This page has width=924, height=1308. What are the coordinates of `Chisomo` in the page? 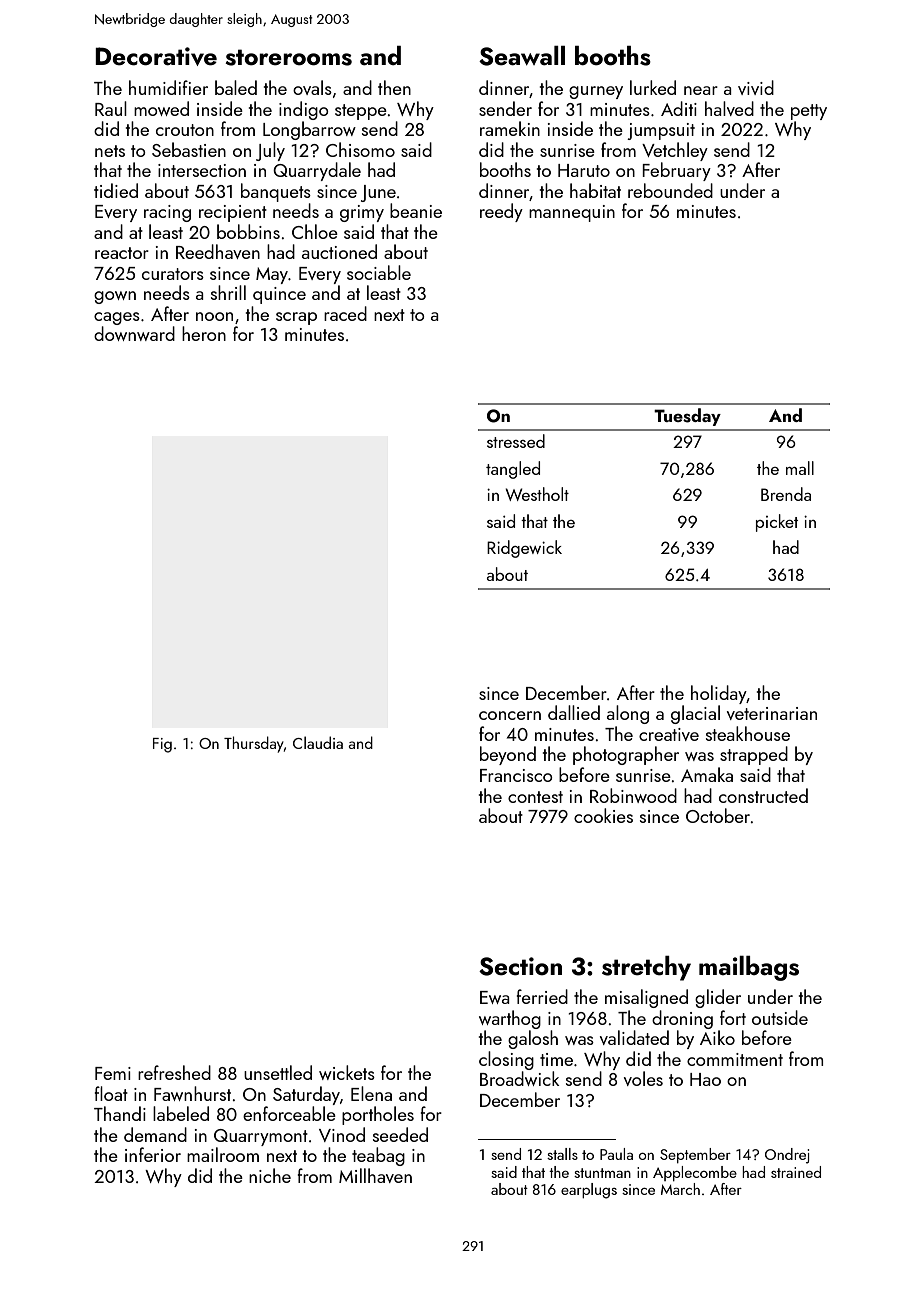 It's located at (360, 149).
